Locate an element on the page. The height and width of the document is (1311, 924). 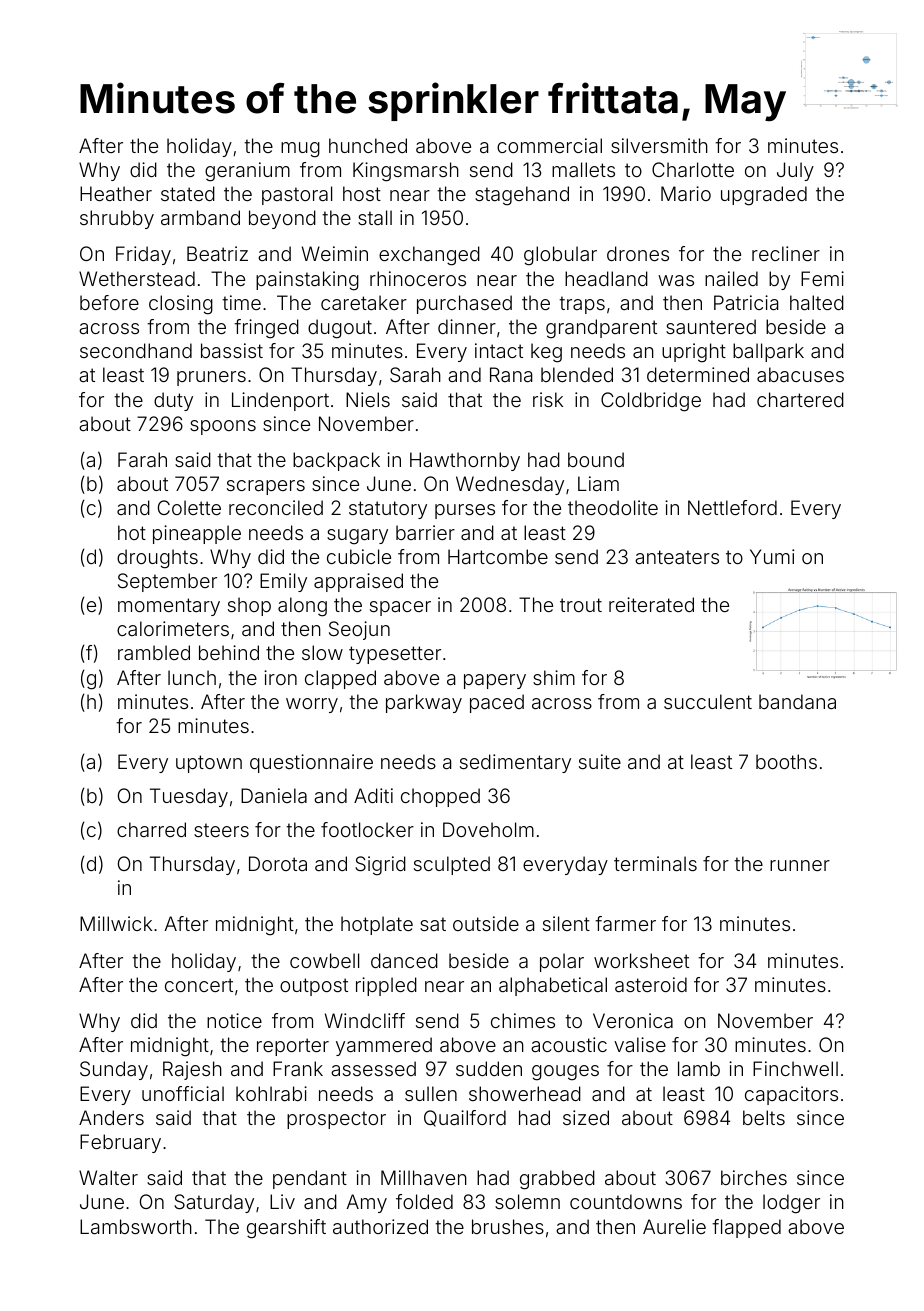
flapped is located at coordinates (746, 1228).
